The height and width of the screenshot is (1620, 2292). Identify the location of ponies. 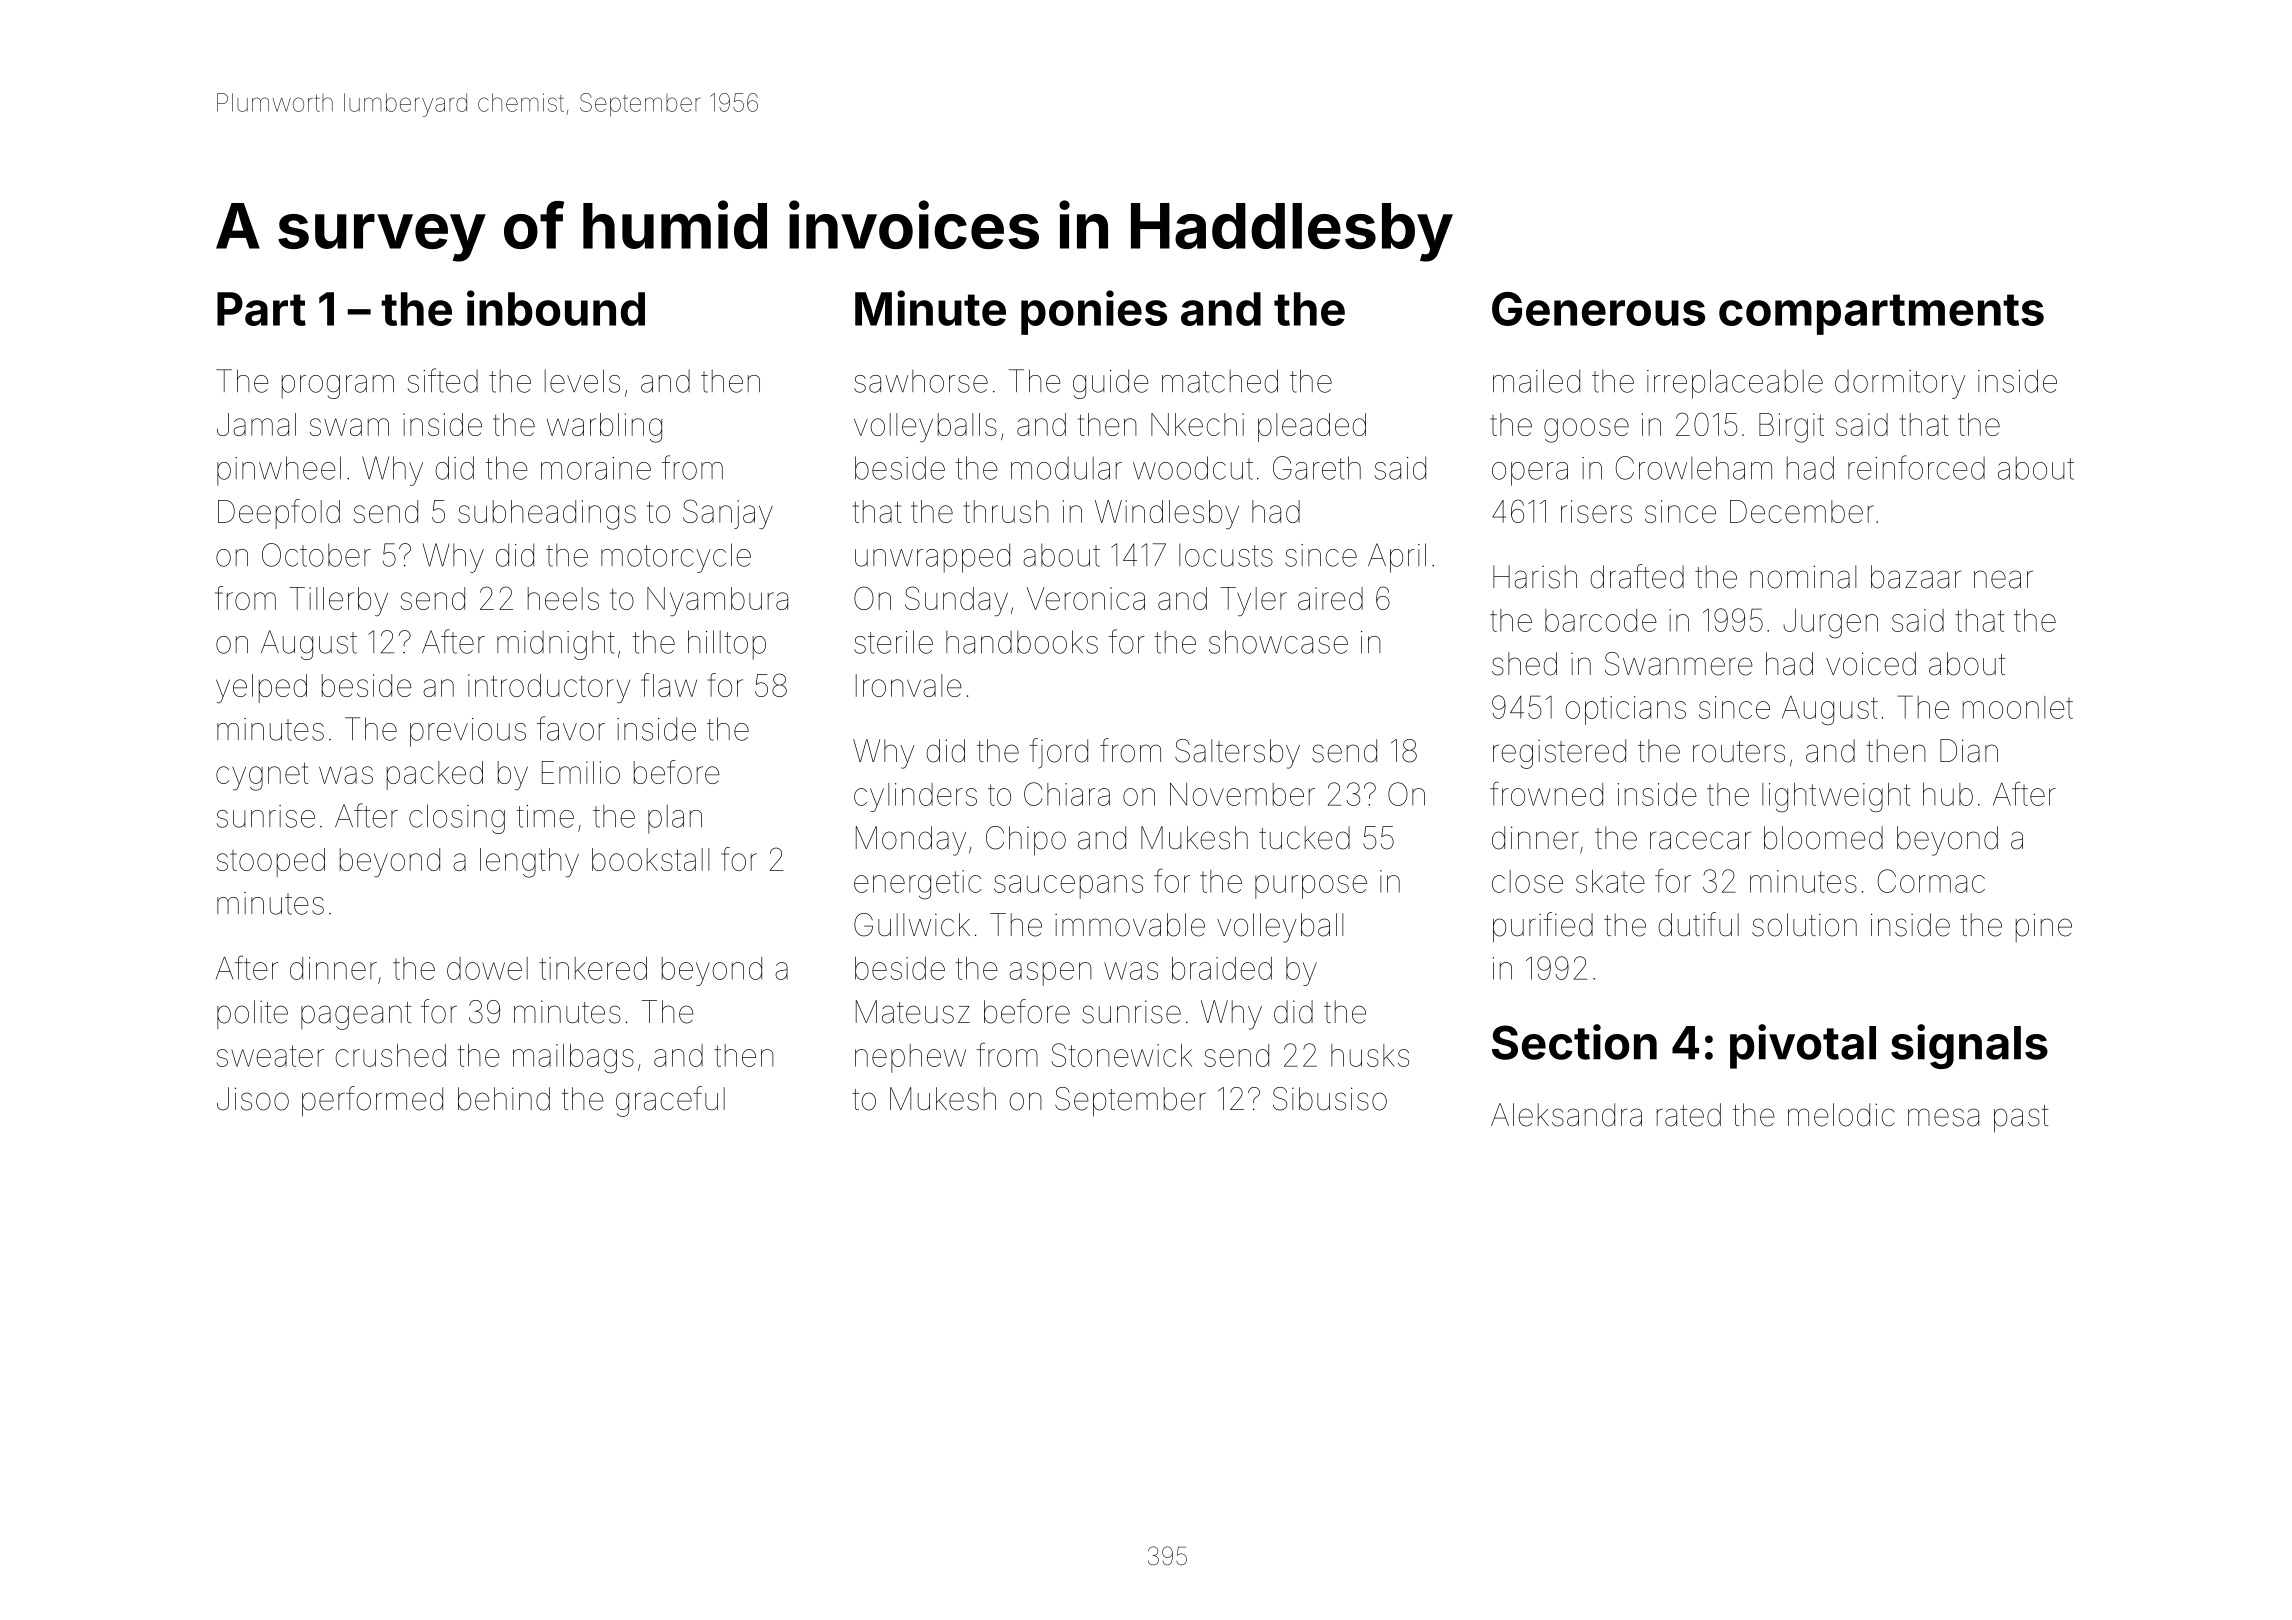
(1094, 312).
